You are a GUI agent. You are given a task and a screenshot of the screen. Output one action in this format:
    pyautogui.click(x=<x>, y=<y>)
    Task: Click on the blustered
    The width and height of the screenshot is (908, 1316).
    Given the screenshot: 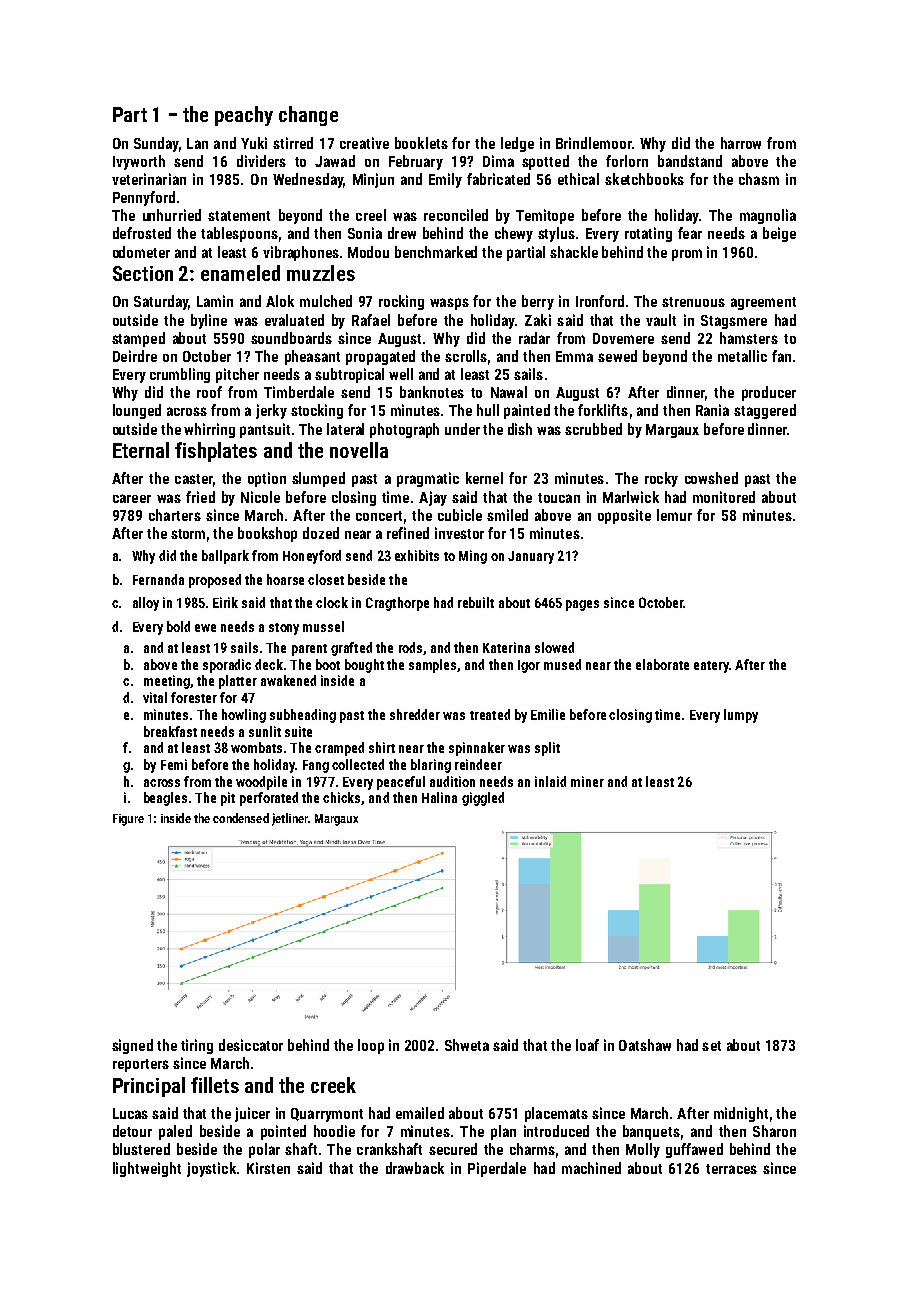 What is the action you would take?
    pyautogui.click(x=141, y=1149)
